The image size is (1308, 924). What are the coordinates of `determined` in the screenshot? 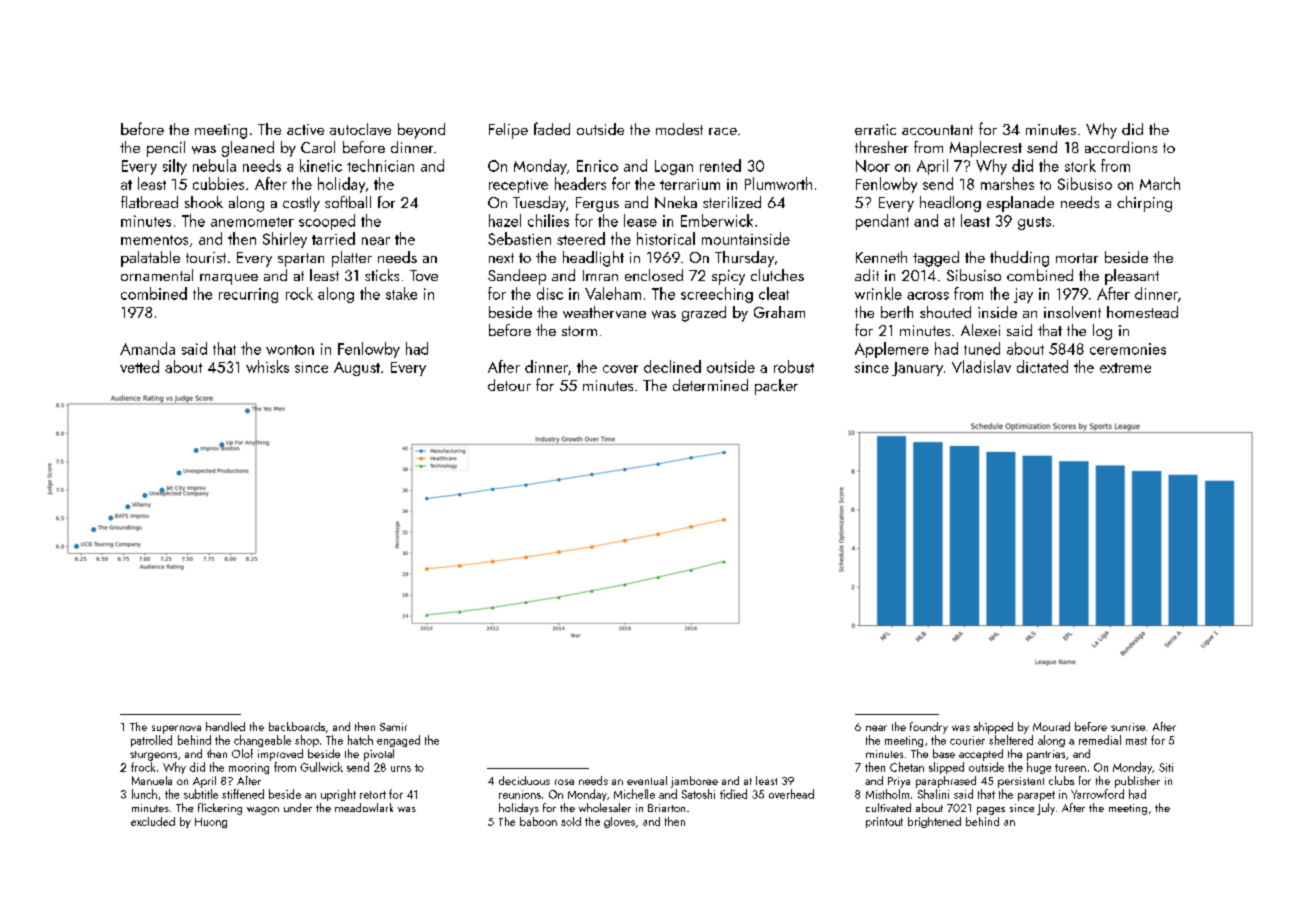 It's located at (710, 385).
